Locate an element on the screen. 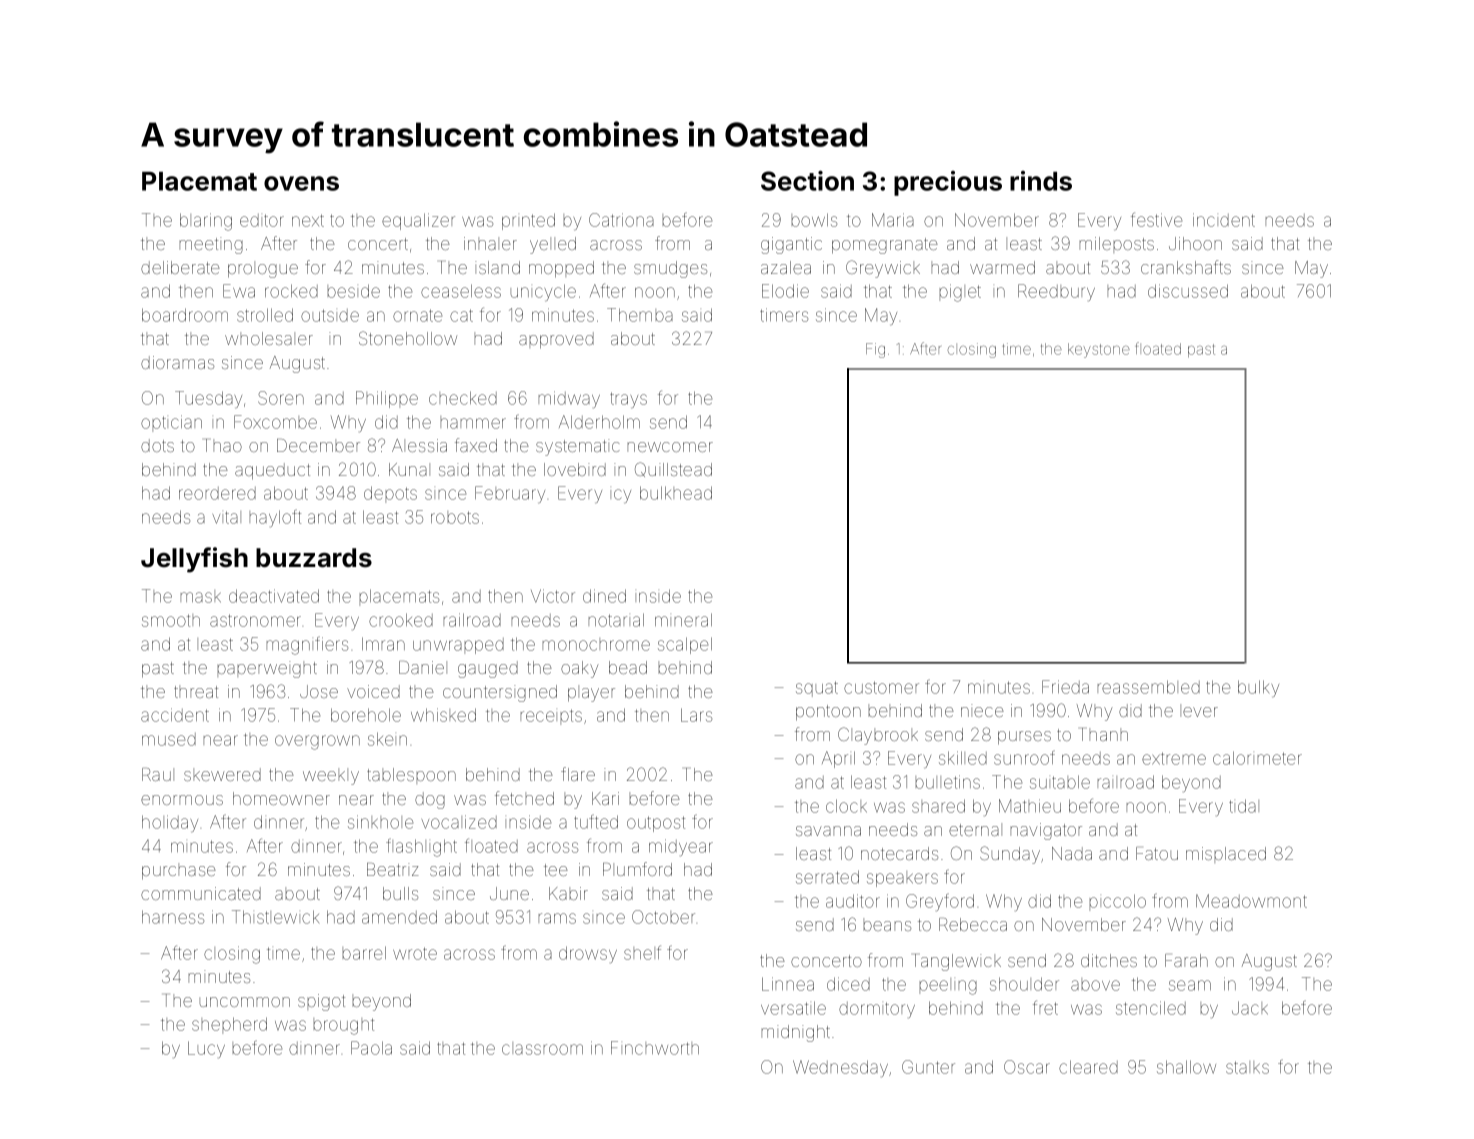  ovens is located at coordinates (301, 183).
